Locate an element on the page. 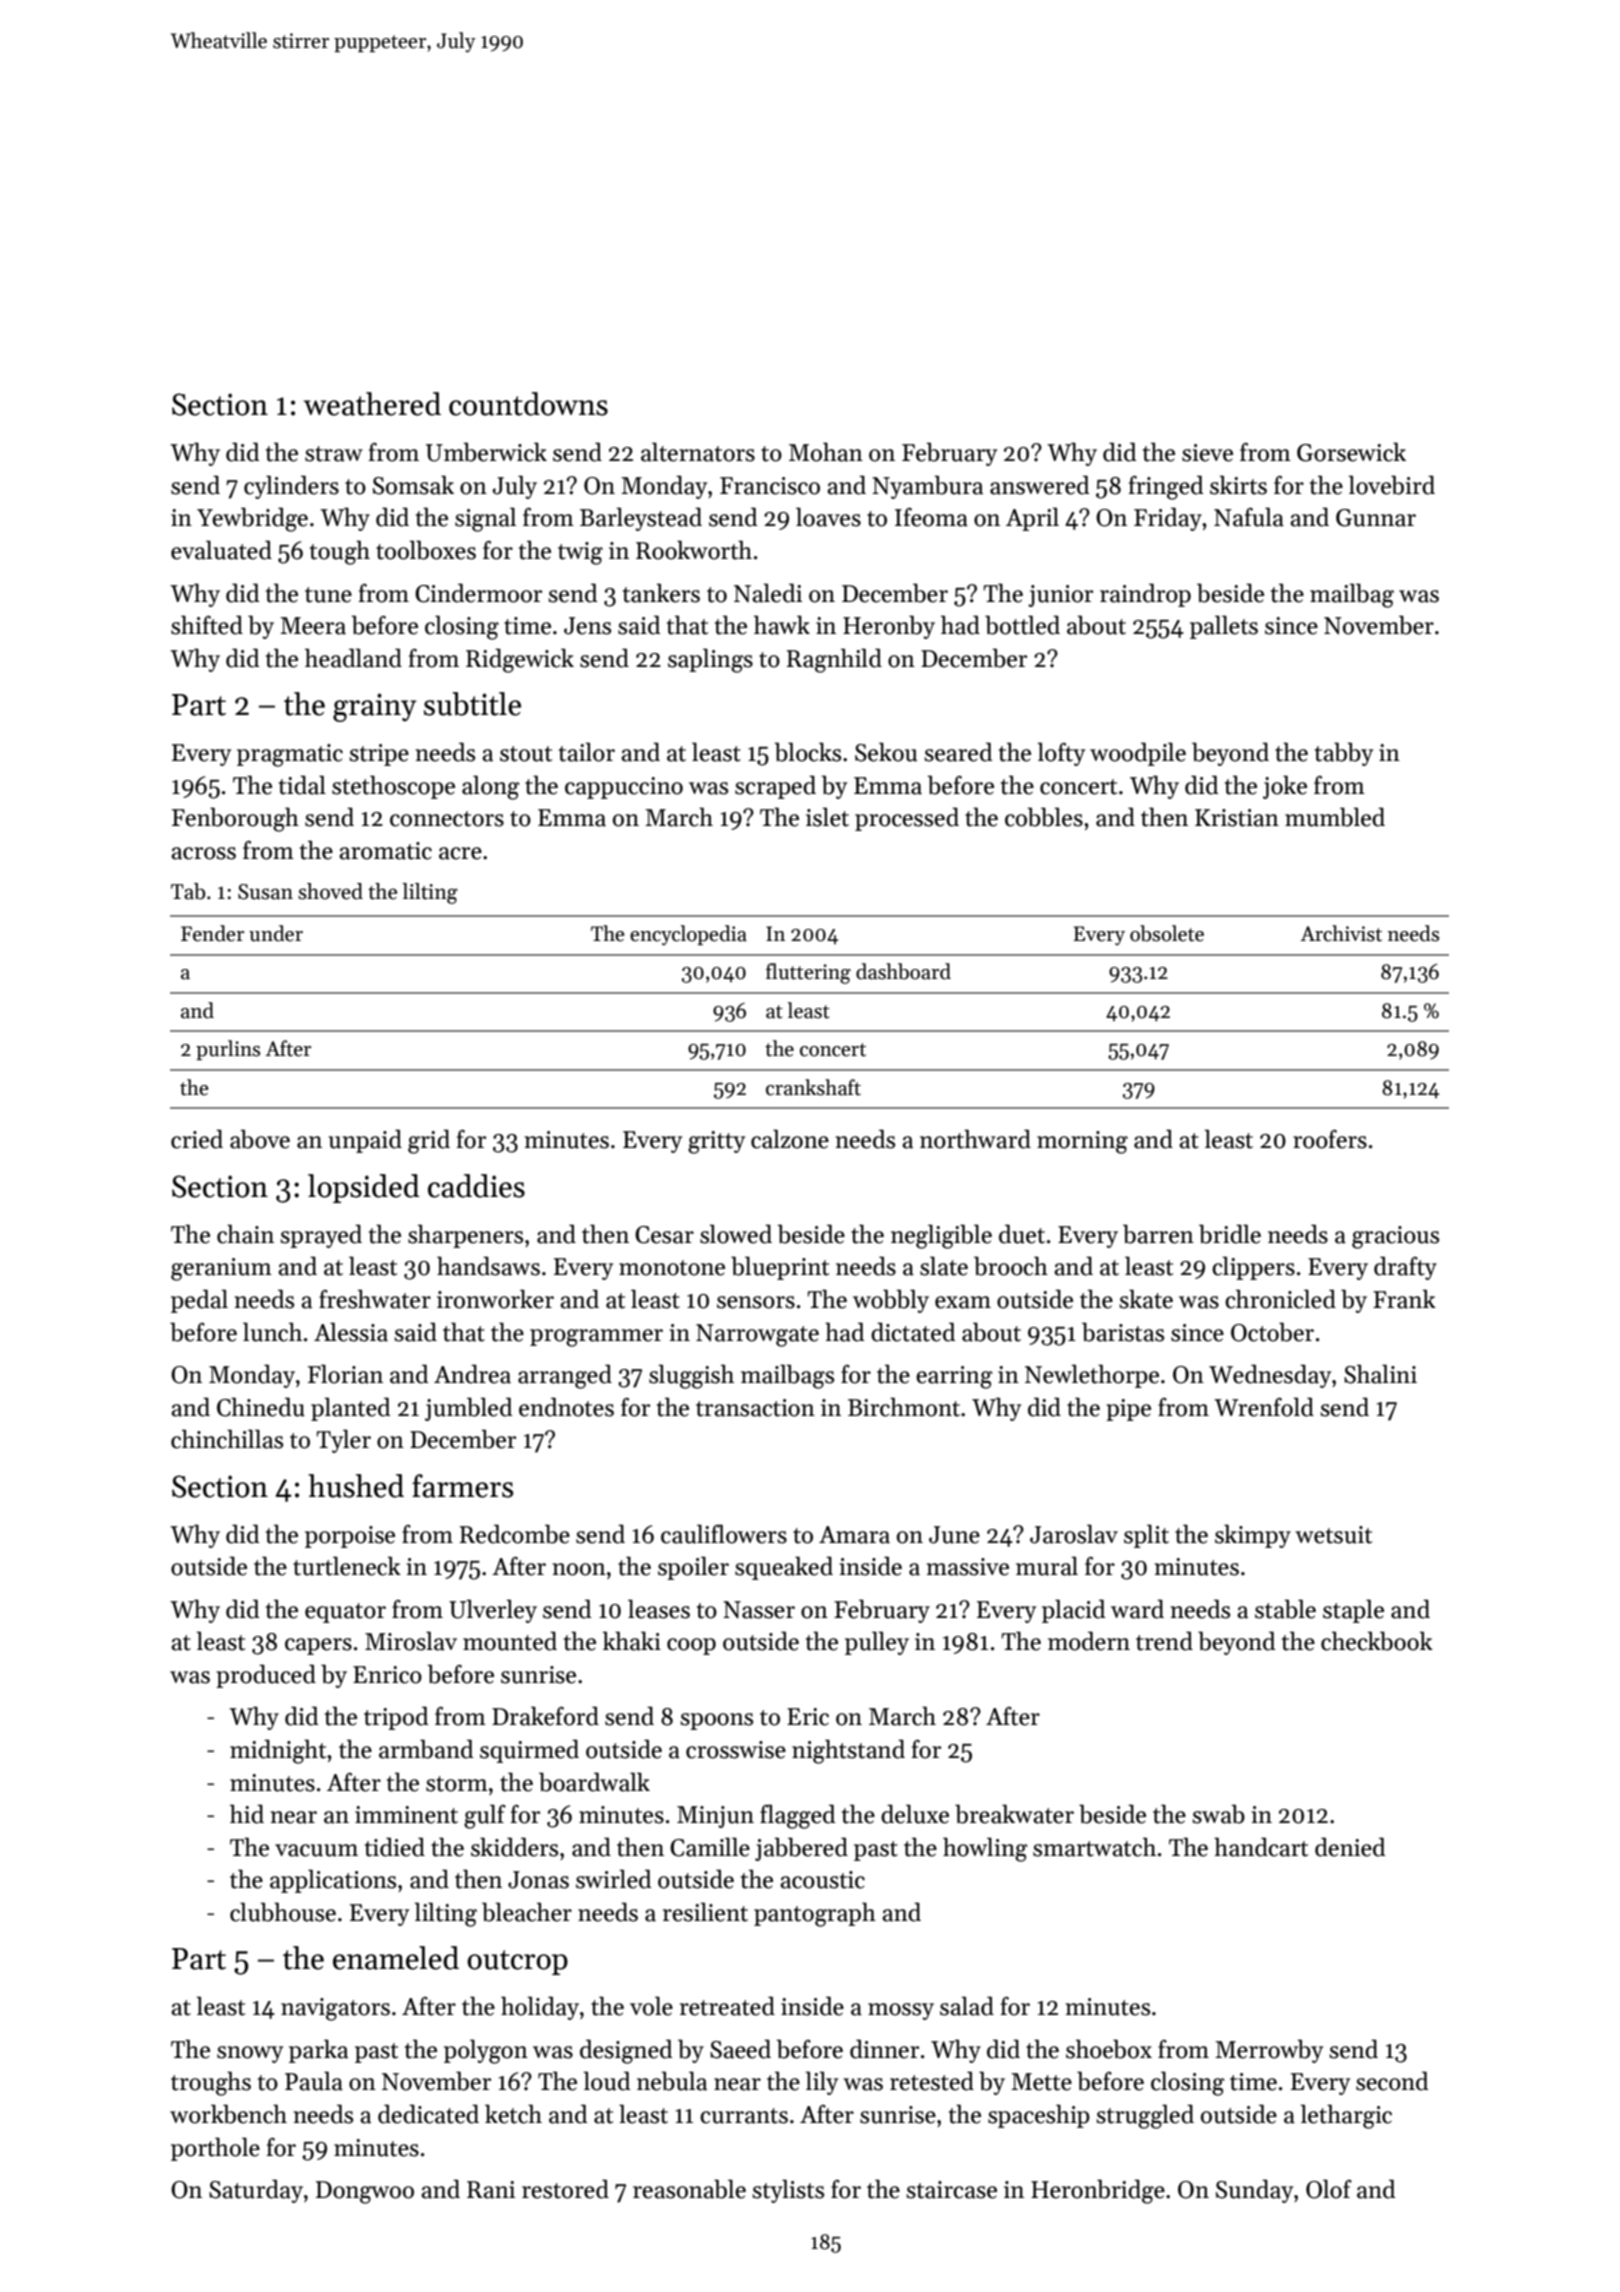 The width and height of the document is (1620, 2292). sieve is located at coordinates (1207, 453).
